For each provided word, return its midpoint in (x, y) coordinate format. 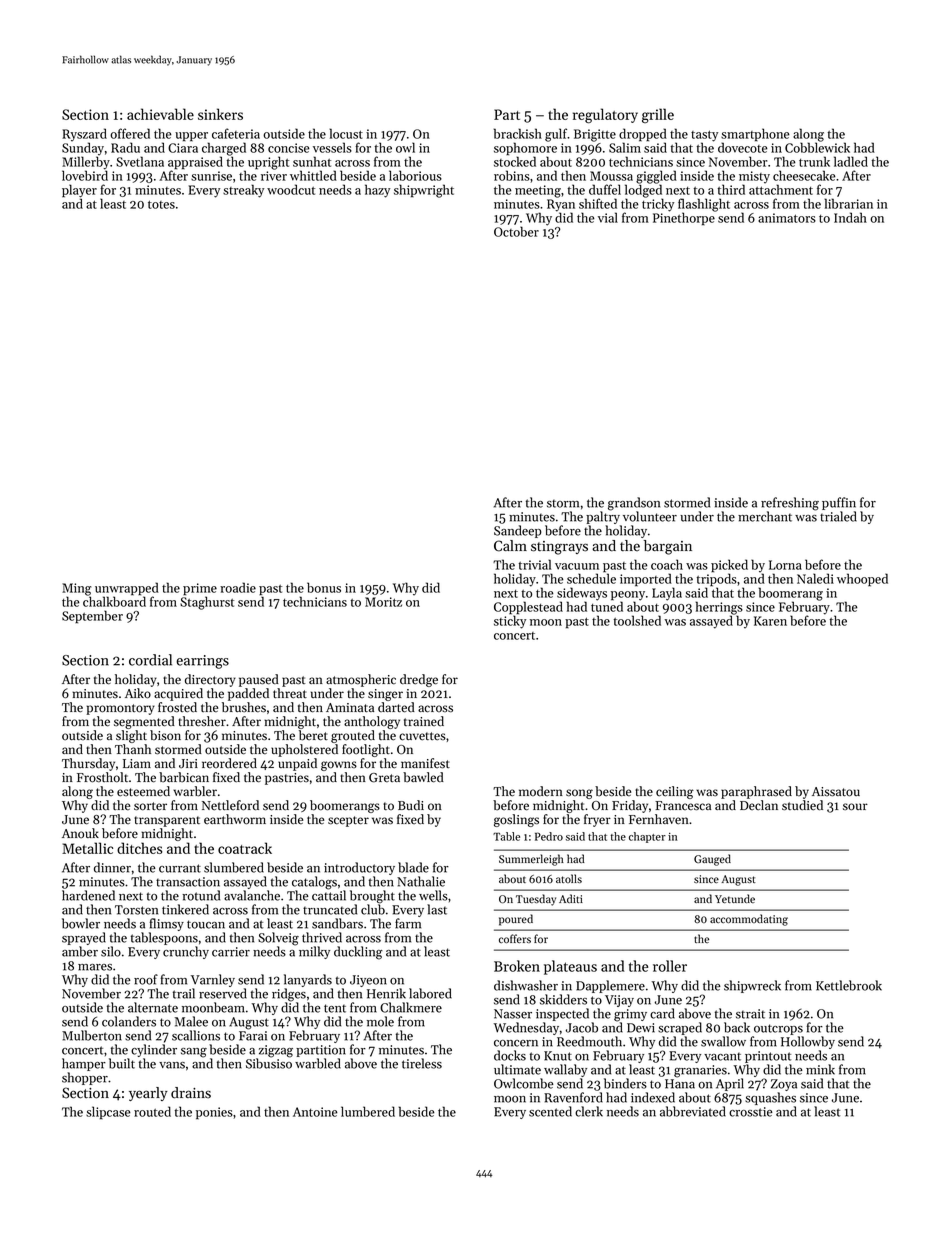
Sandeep (518, 531)
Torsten (136, 910)
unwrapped (127, 588)
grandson (634, 504)
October (516, 231)
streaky (243, 191)
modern (541, 791)
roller (670, 966)
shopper (85, 1078)
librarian (848, 203)
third (731, 189)
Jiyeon (368, 981)
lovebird (85, 175)
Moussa (611, 176)
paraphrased (756, 792)
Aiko (138, 693)
